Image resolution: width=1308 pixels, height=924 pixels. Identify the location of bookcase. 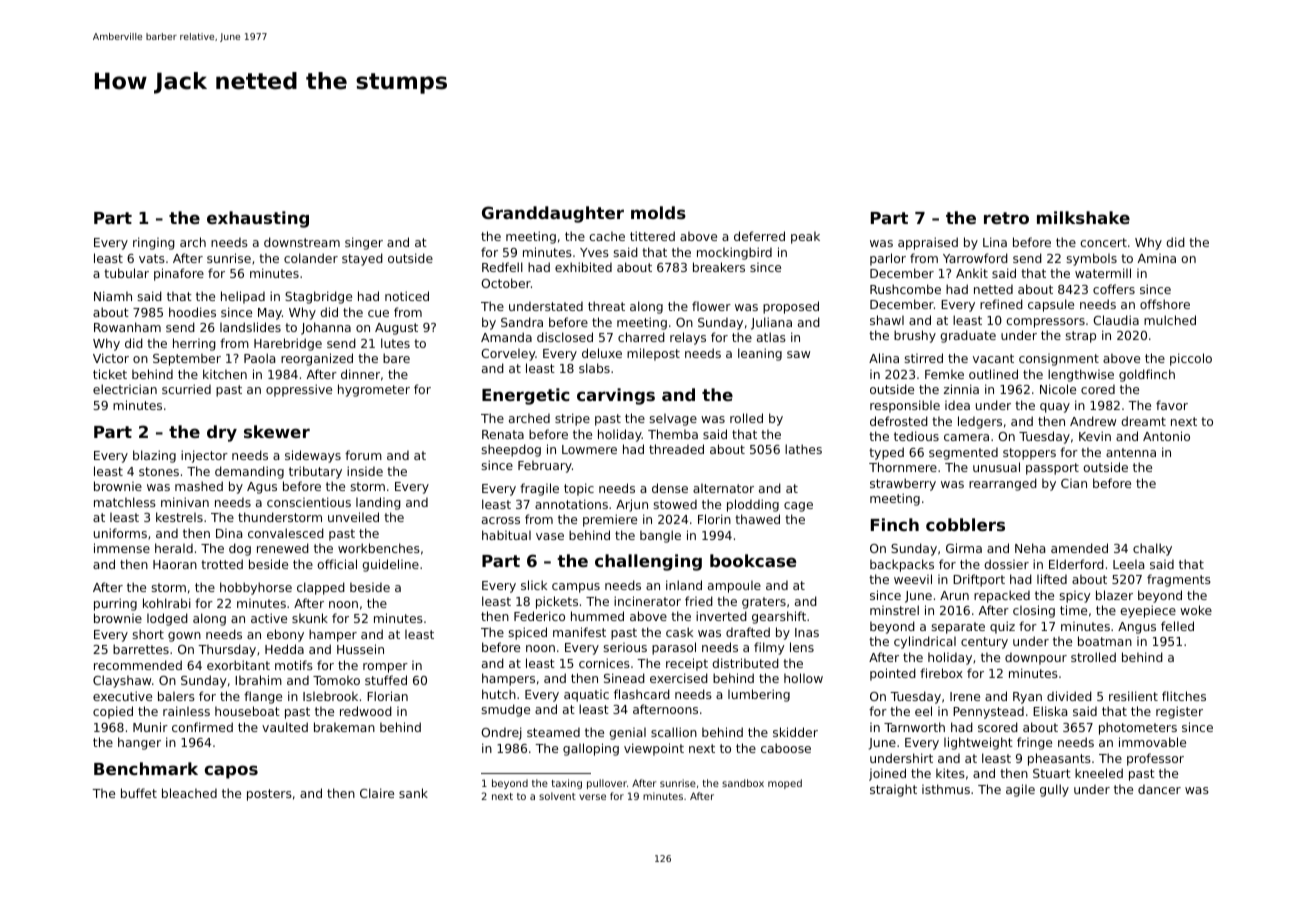
(753, 560).
